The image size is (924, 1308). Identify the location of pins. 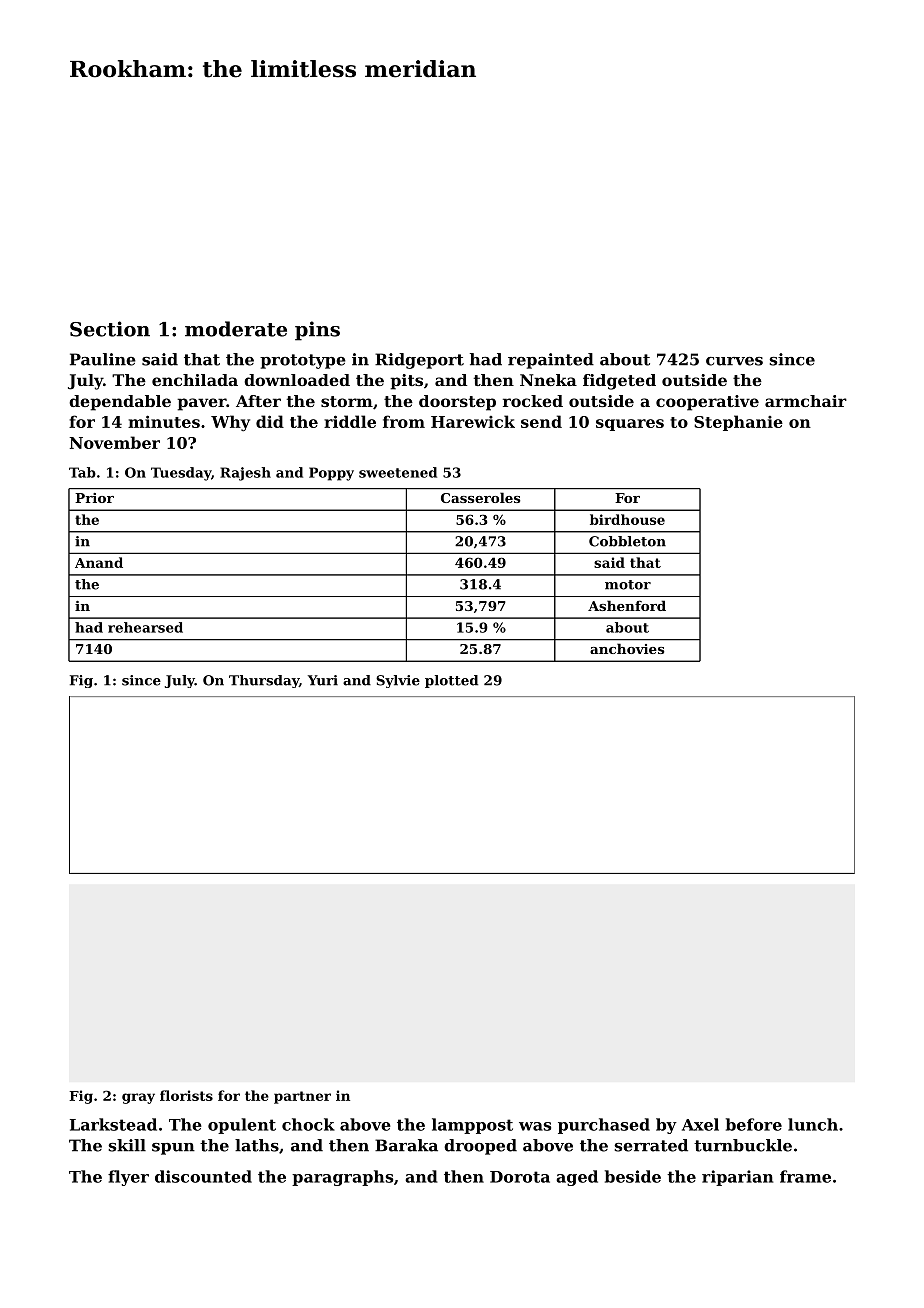
(317, 331).
